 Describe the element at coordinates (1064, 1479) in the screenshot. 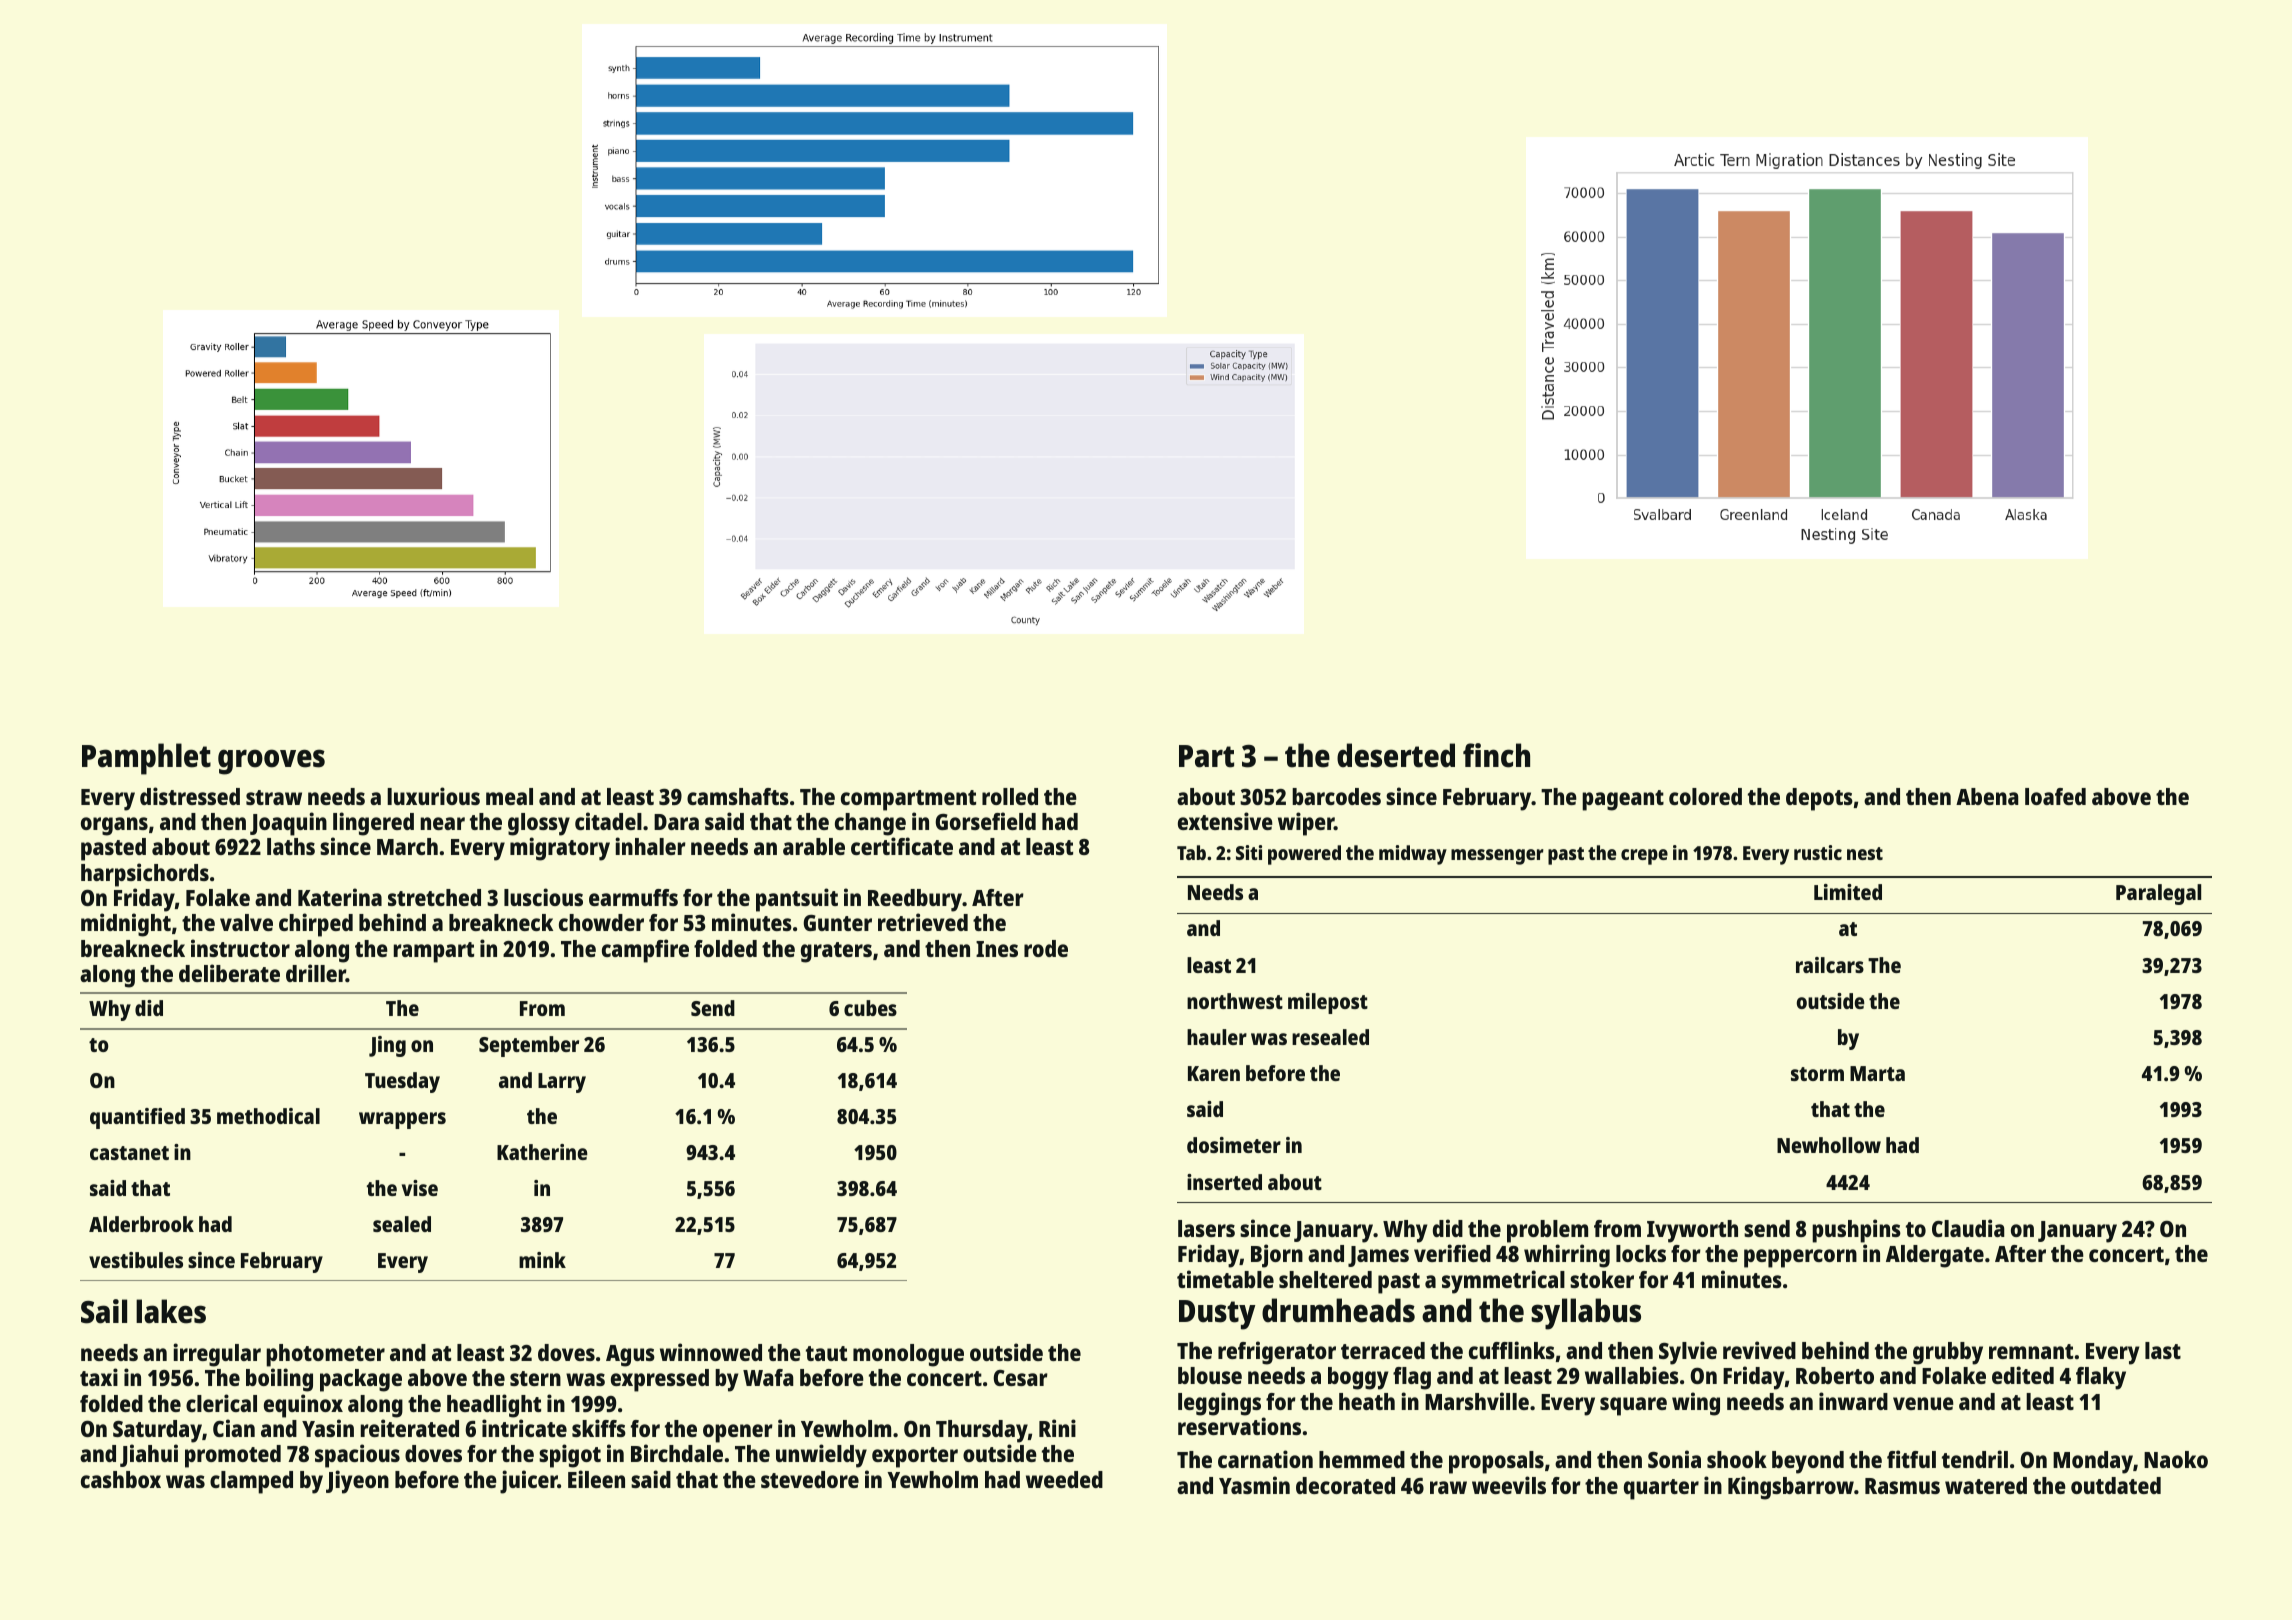

I see `weeded` at that location.
